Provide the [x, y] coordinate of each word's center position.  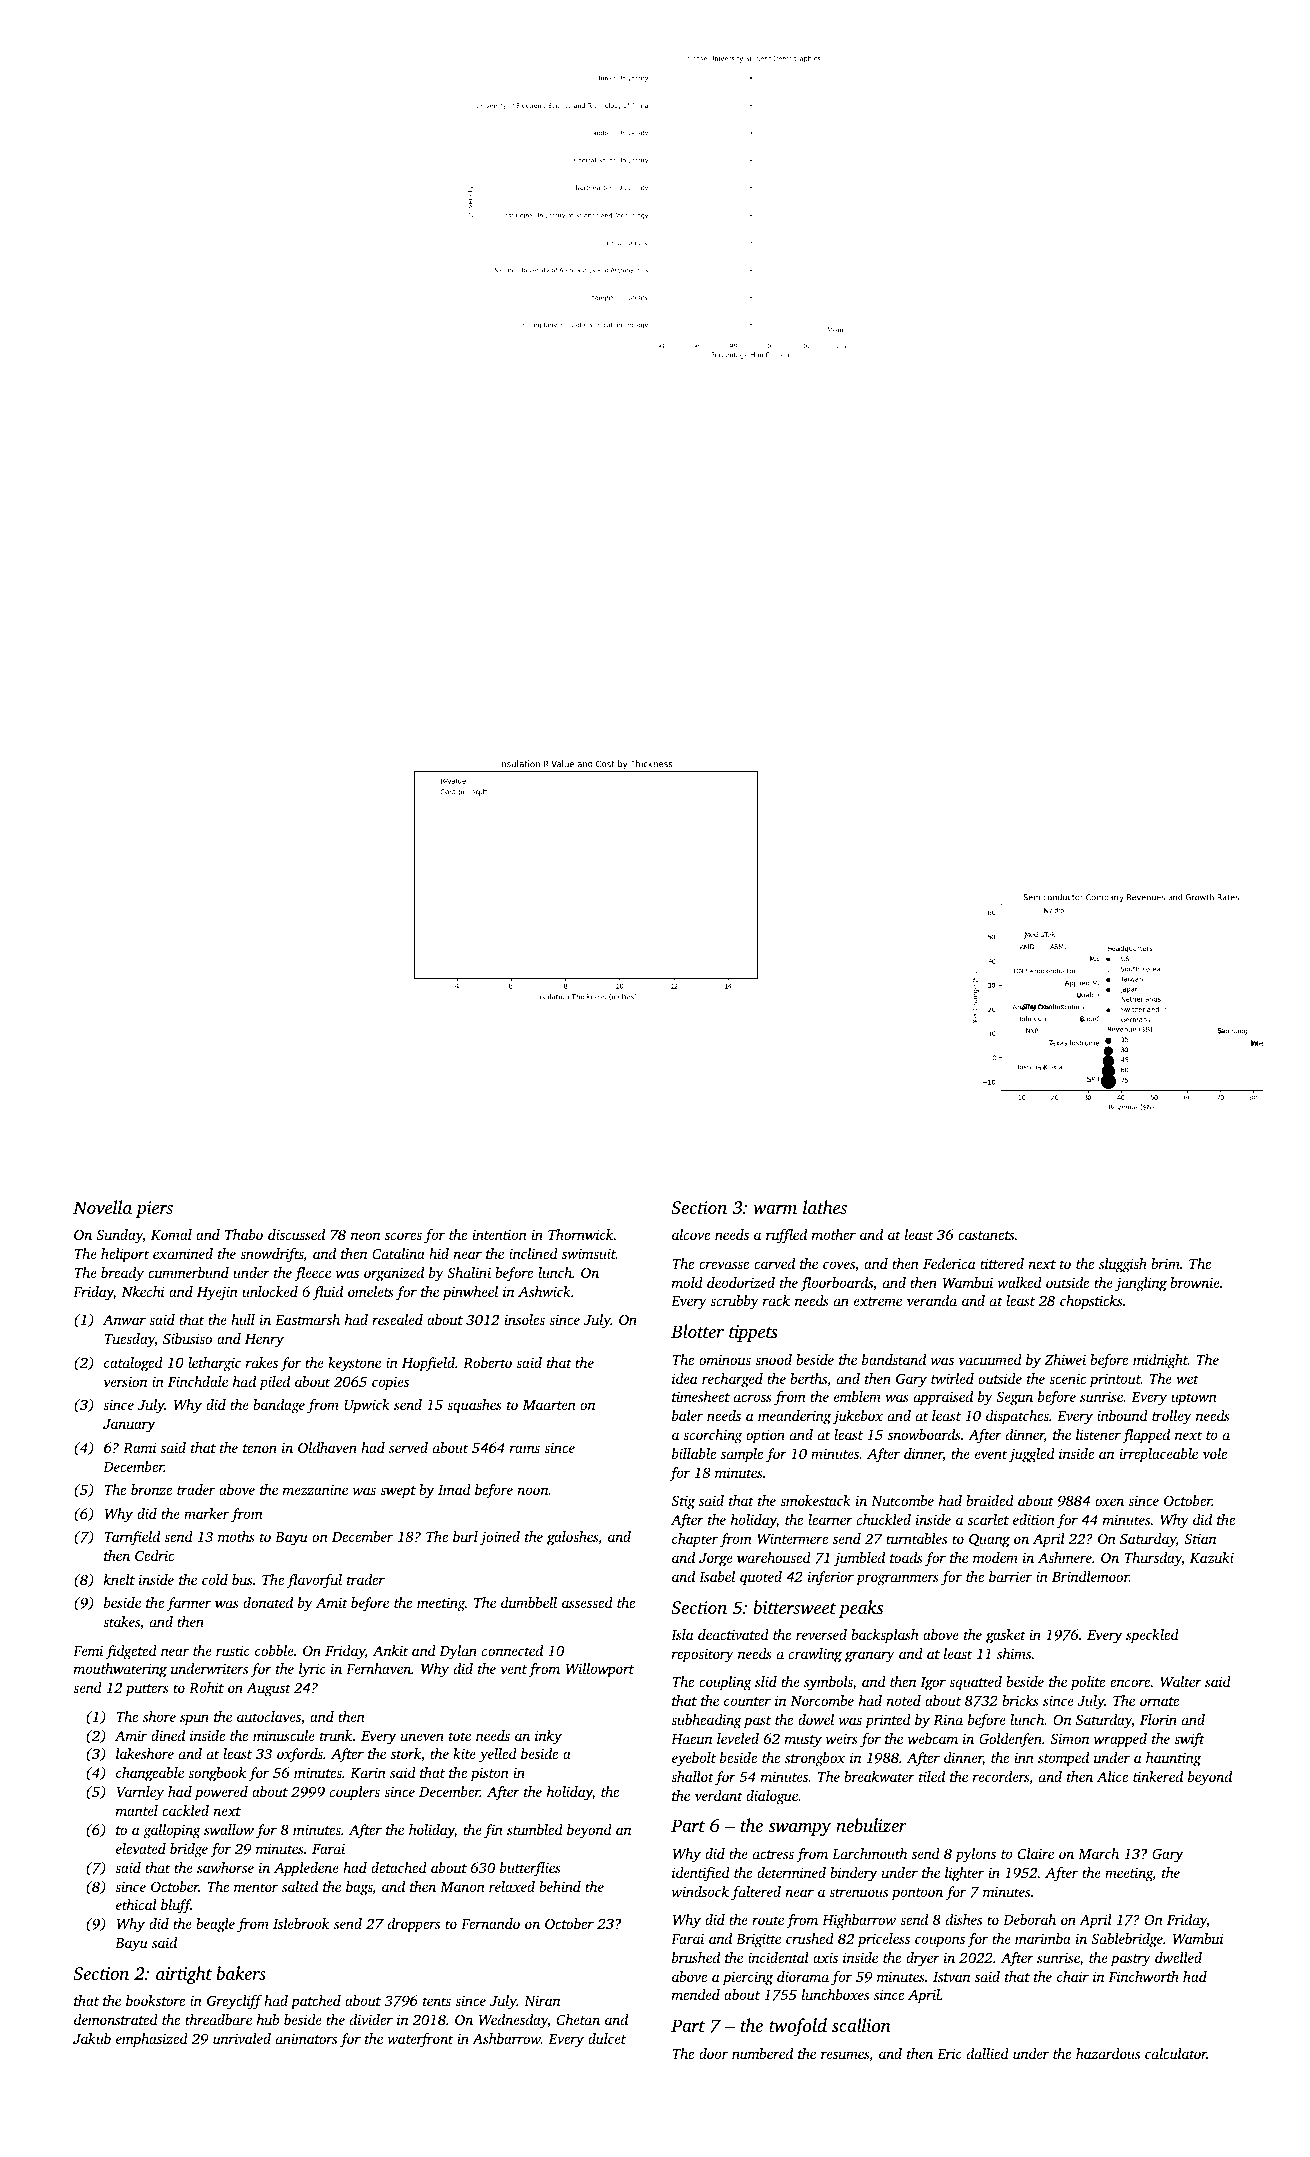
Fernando [490, 1923]
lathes [825, 1207]
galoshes [572, 1538]
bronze [151, 1489]
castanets [986, 1235]
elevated [141, 1848]
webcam [933, 1738]
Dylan [458, 1652]
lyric [312, 1670]
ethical [136, 1904]
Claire [1036, 1853]
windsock [700, 1891]
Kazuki [1212, 1557]
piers [154, 1209]
